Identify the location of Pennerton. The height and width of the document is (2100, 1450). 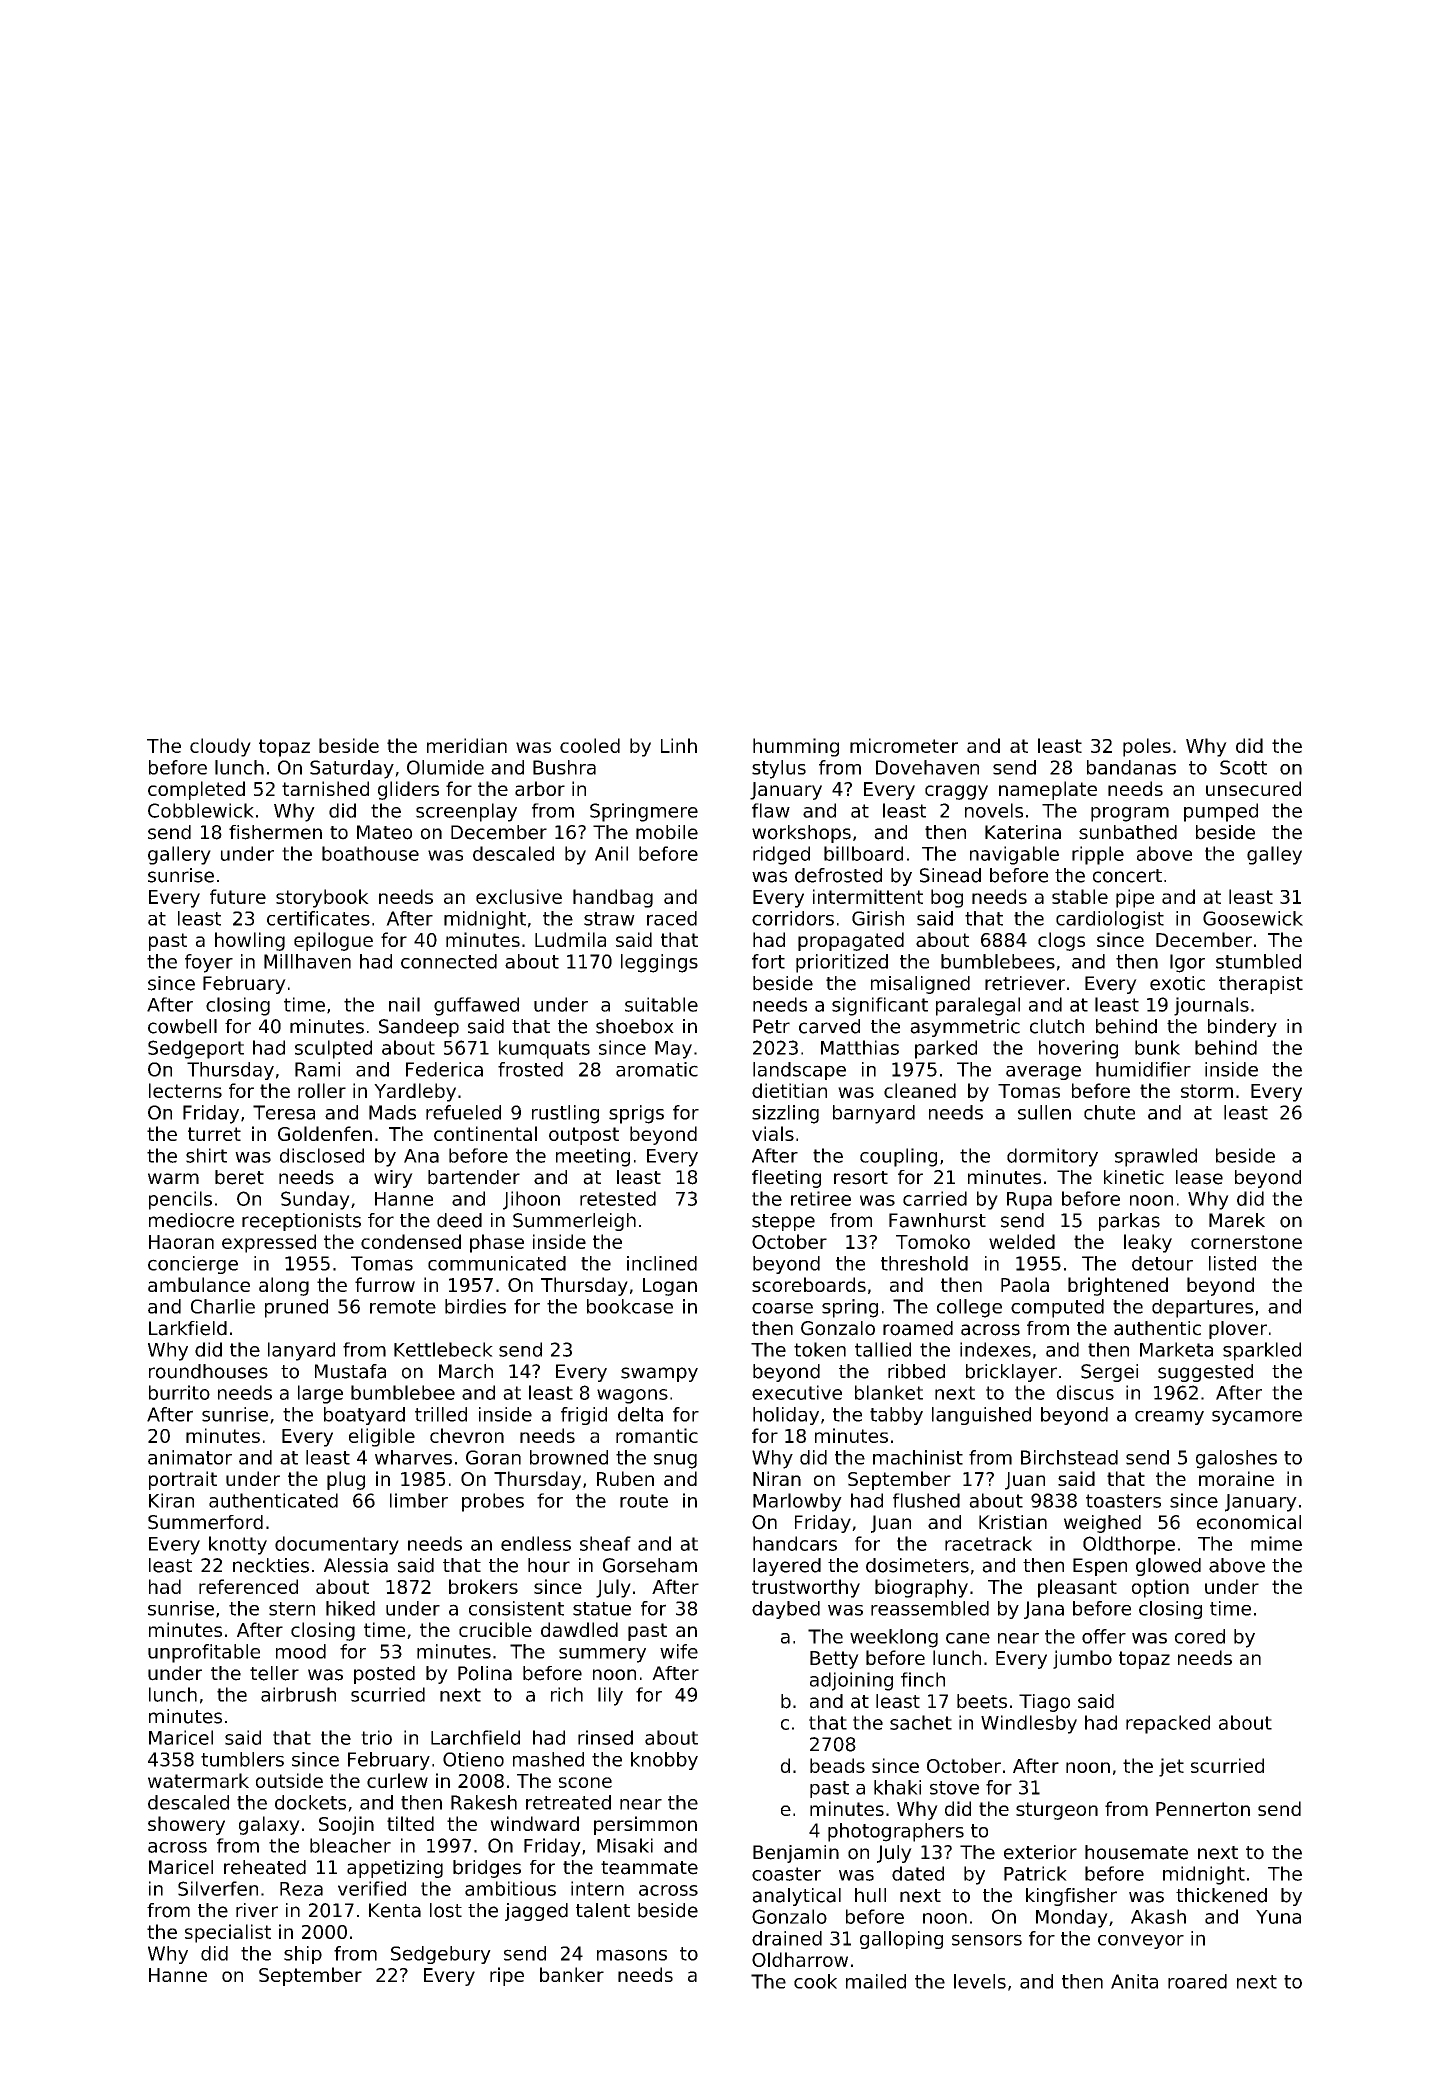
(1203, 1809).
